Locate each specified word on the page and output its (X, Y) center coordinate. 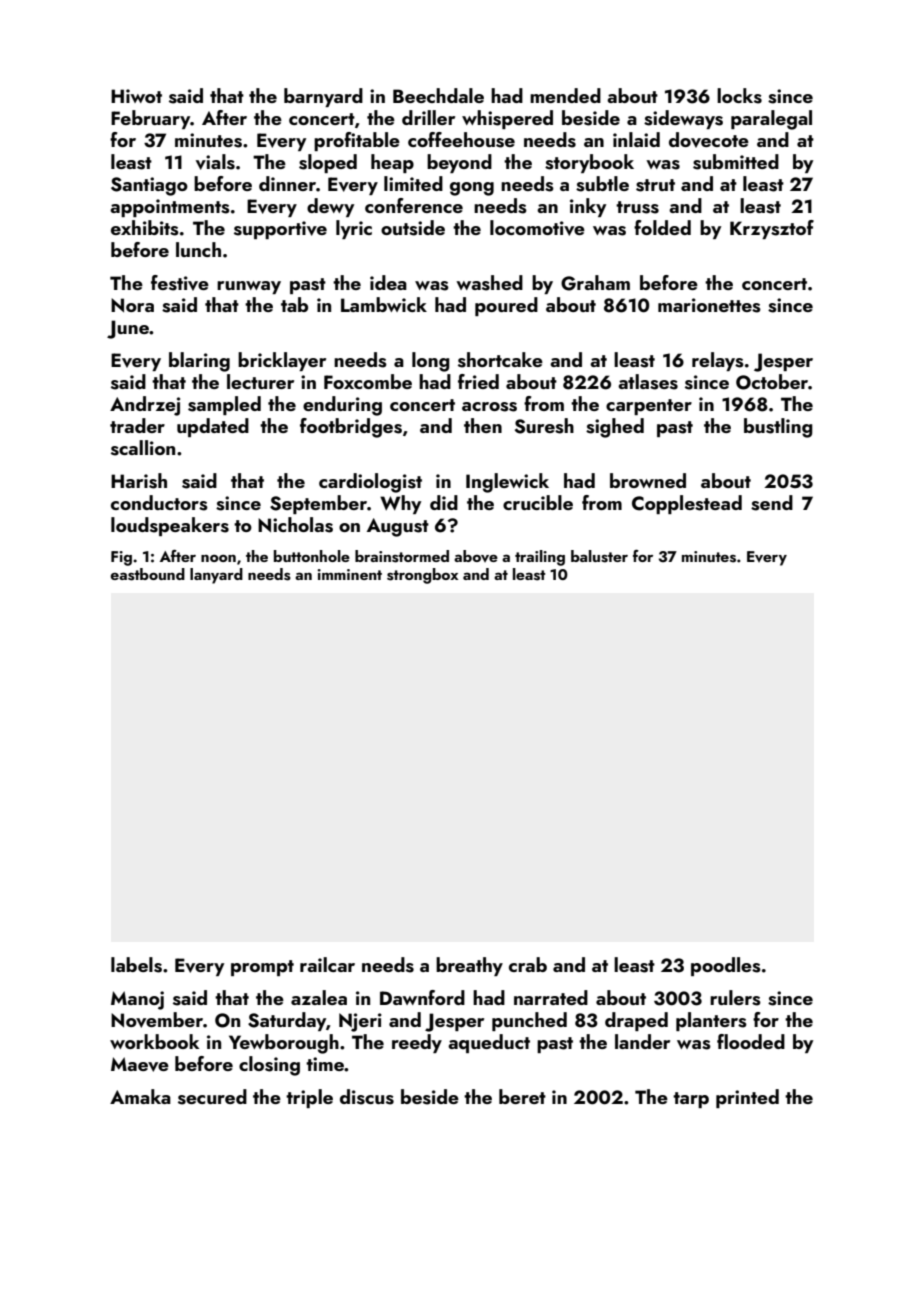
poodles (726, 966)
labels (136, 965)
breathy (469, 966)
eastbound (147, 574)
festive (180, 283)
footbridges (351, 428)
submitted (736, 162)
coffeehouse (461, 140)
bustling (778, 428)
